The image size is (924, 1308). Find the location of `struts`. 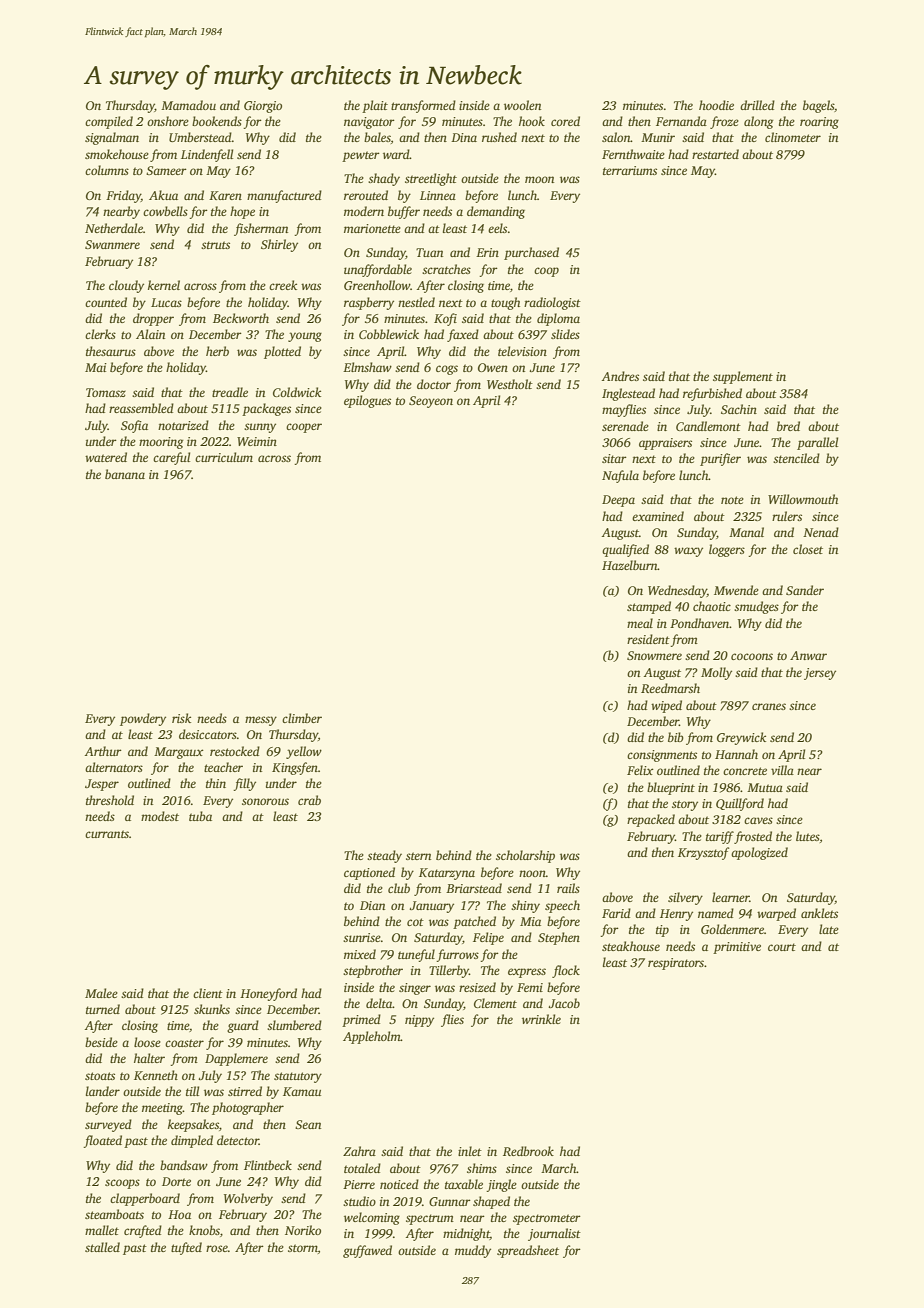

struts is located at coordinates (215, 245).
